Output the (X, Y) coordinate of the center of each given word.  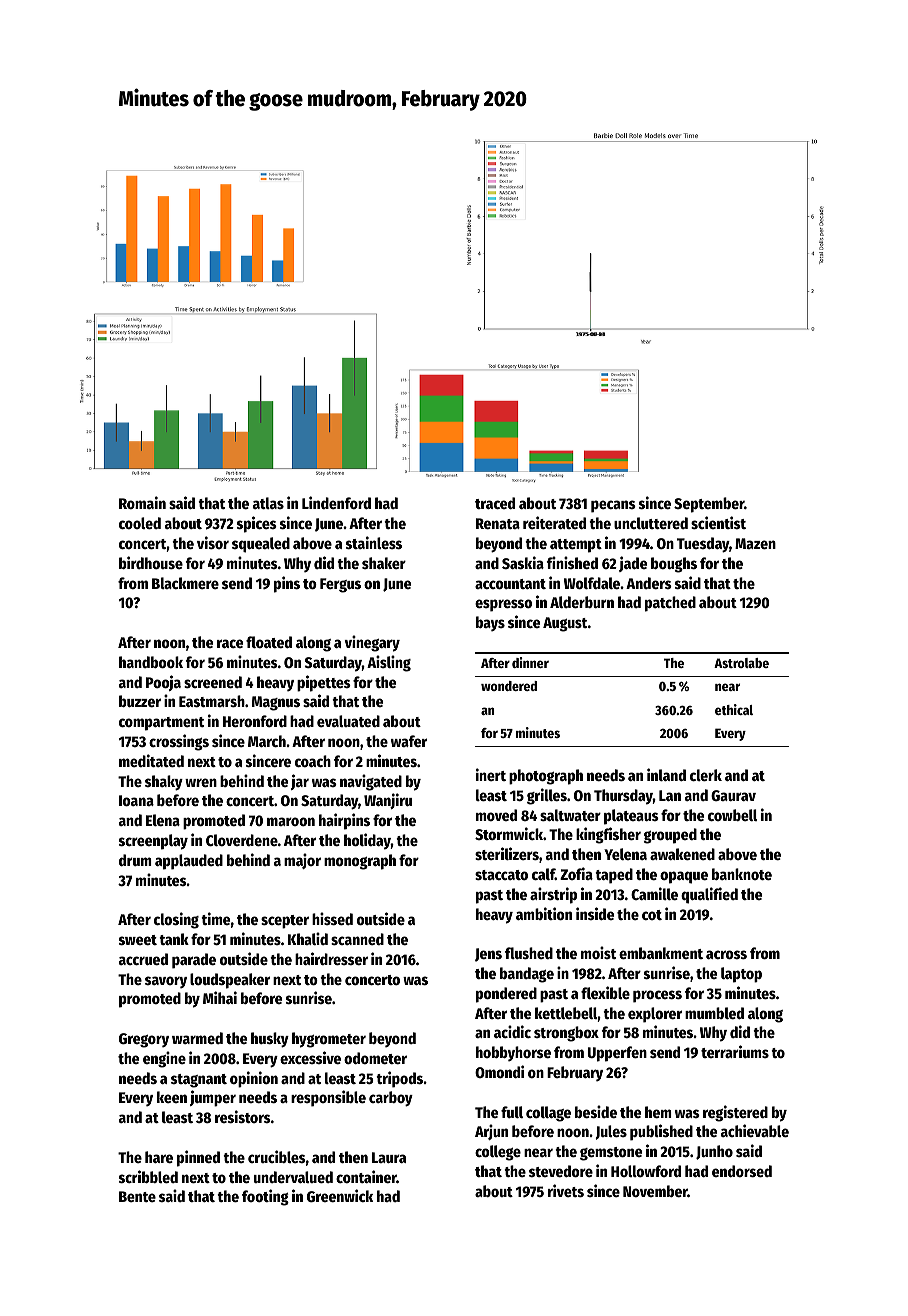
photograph (546, 777)
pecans (613, 506)
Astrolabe (741, 663)
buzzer (140, 701)
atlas (268, 503)
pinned (198, 1158)
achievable (755, 1130)
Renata (498, 523)
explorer (655, 1015)
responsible (328, 1098)
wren (201, 782)
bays (490, 624)
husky (270, 1040)
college (498, 1153)
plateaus (631, 817)
